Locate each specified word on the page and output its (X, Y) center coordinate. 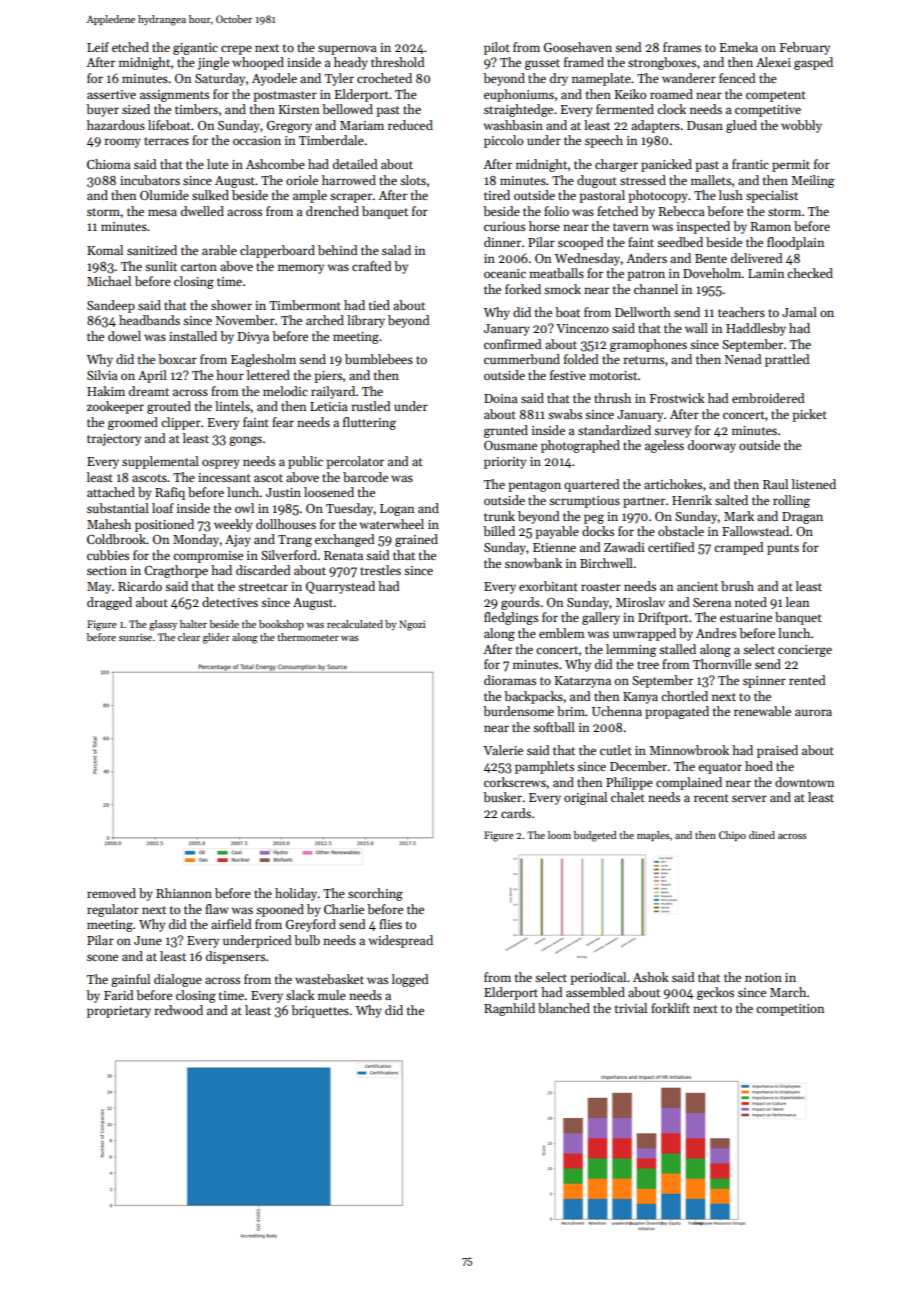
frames (682, 47)
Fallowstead (755, 531)
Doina (501, 398)
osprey (221, 464)
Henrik (692, 500)
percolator (355, 462)
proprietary (119, 1012)
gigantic (195, 49)
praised (777, 751)
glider (216, 638)
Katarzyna (583, 682)
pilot (497, 48)
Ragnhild (509, 1009)
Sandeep (111, 306)
